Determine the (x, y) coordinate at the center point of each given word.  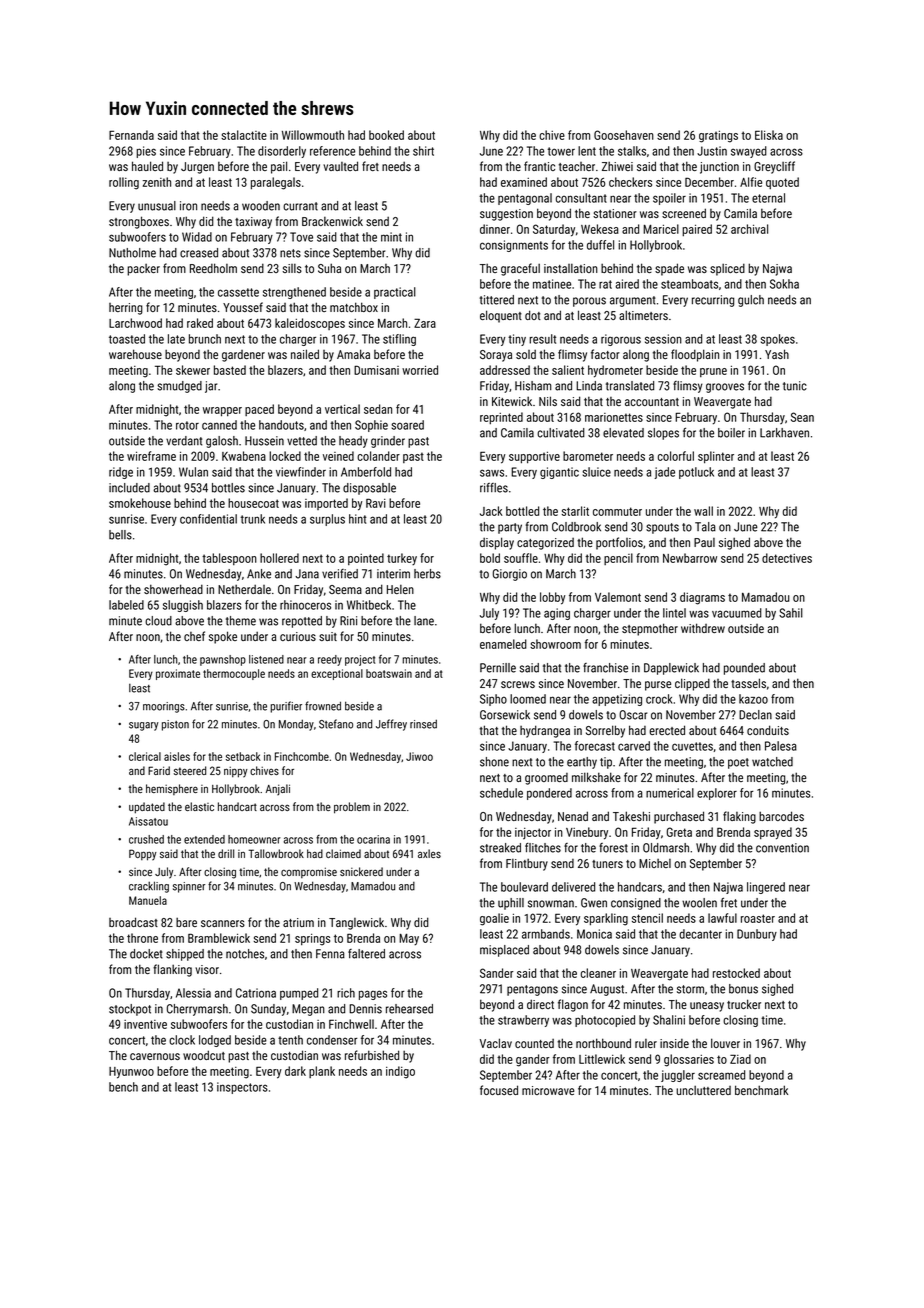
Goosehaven (624, 135)
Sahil (791, 613)
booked (386, 135)
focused (499, 1090)
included (129, 488)
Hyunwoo (131, 1073)
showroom (555, 644)
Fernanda (131, 135)
